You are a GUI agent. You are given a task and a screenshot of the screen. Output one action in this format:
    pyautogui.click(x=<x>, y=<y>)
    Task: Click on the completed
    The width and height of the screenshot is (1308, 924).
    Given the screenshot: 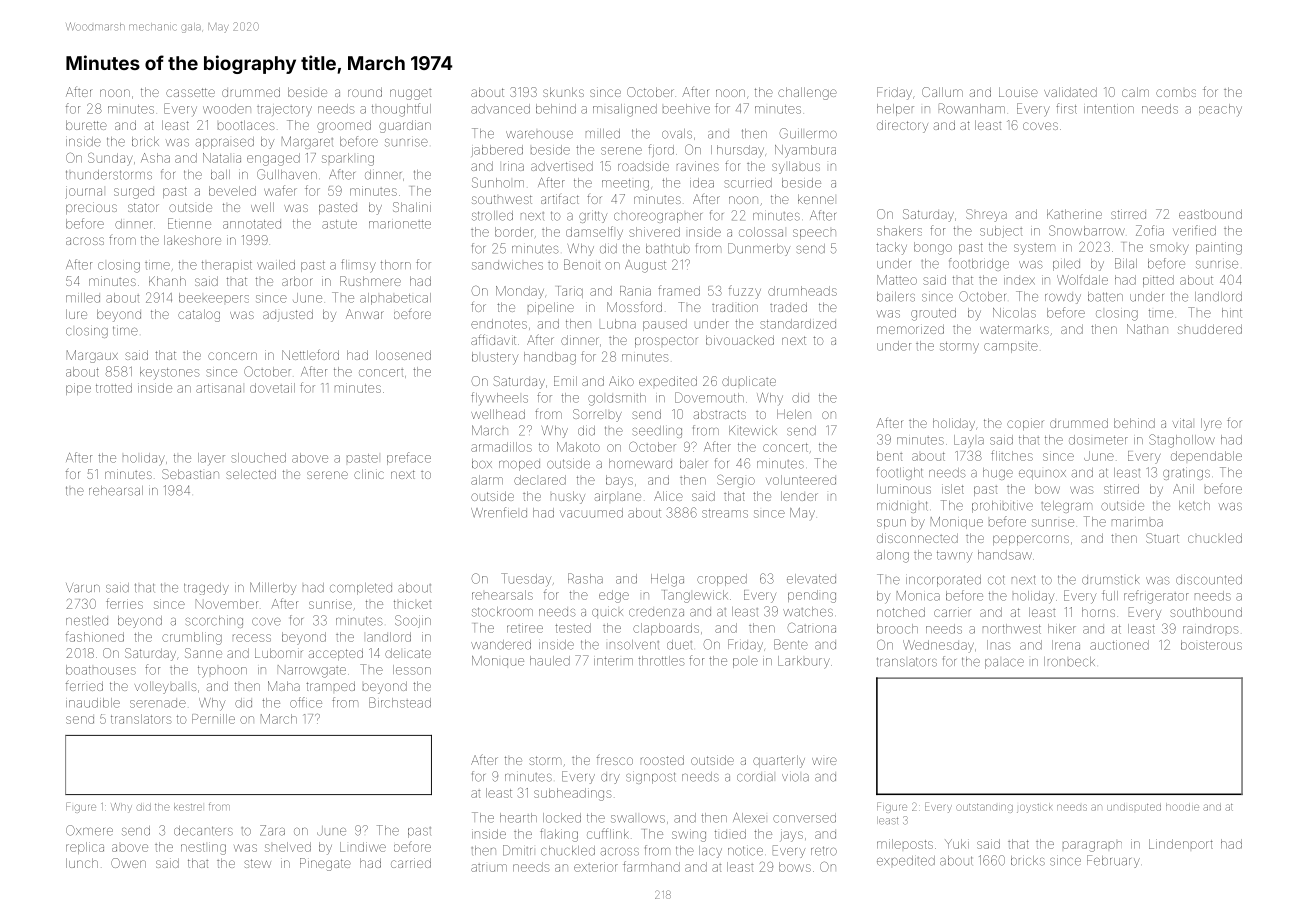 What is the action you would take?
    pyautogui.click(x=361, y=589)
